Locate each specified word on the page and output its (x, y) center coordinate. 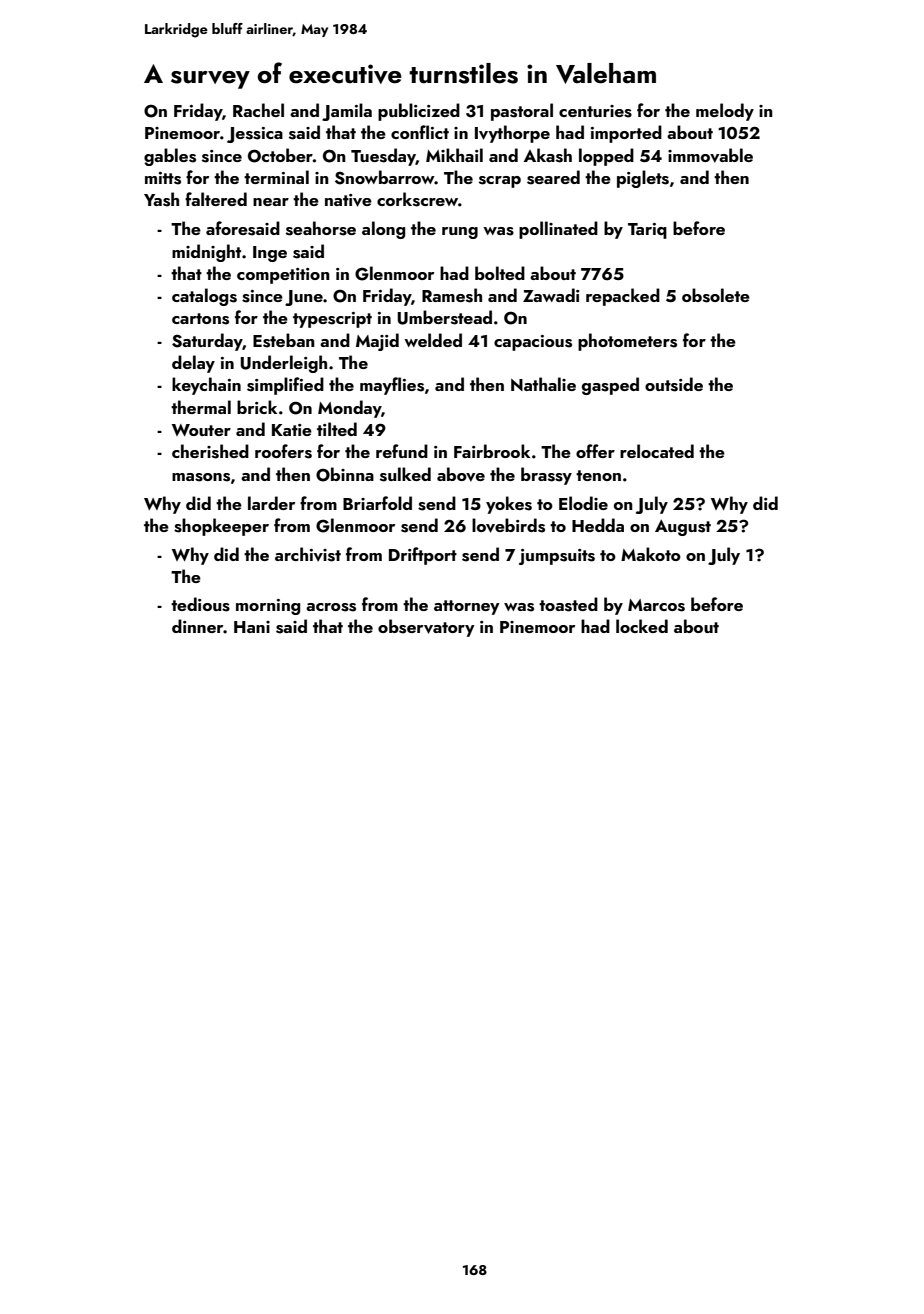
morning (268, 607)
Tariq (647, 231)
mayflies (392, 386)
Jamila (347, 112)
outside (674, 384)
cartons (200, 319)
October (280, 155)
